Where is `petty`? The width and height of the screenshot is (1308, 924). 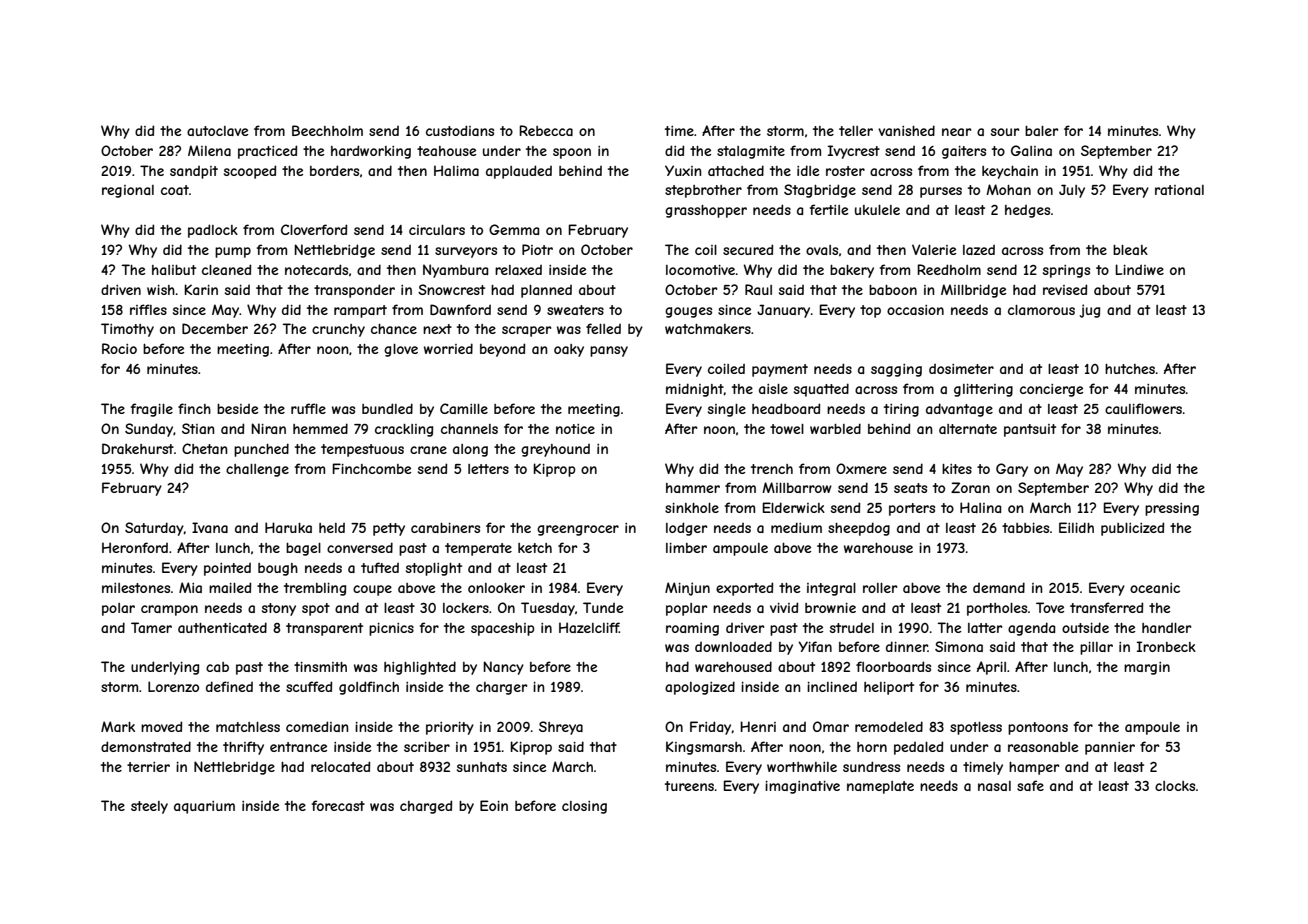 petty is located at coordinates (389, 529).
